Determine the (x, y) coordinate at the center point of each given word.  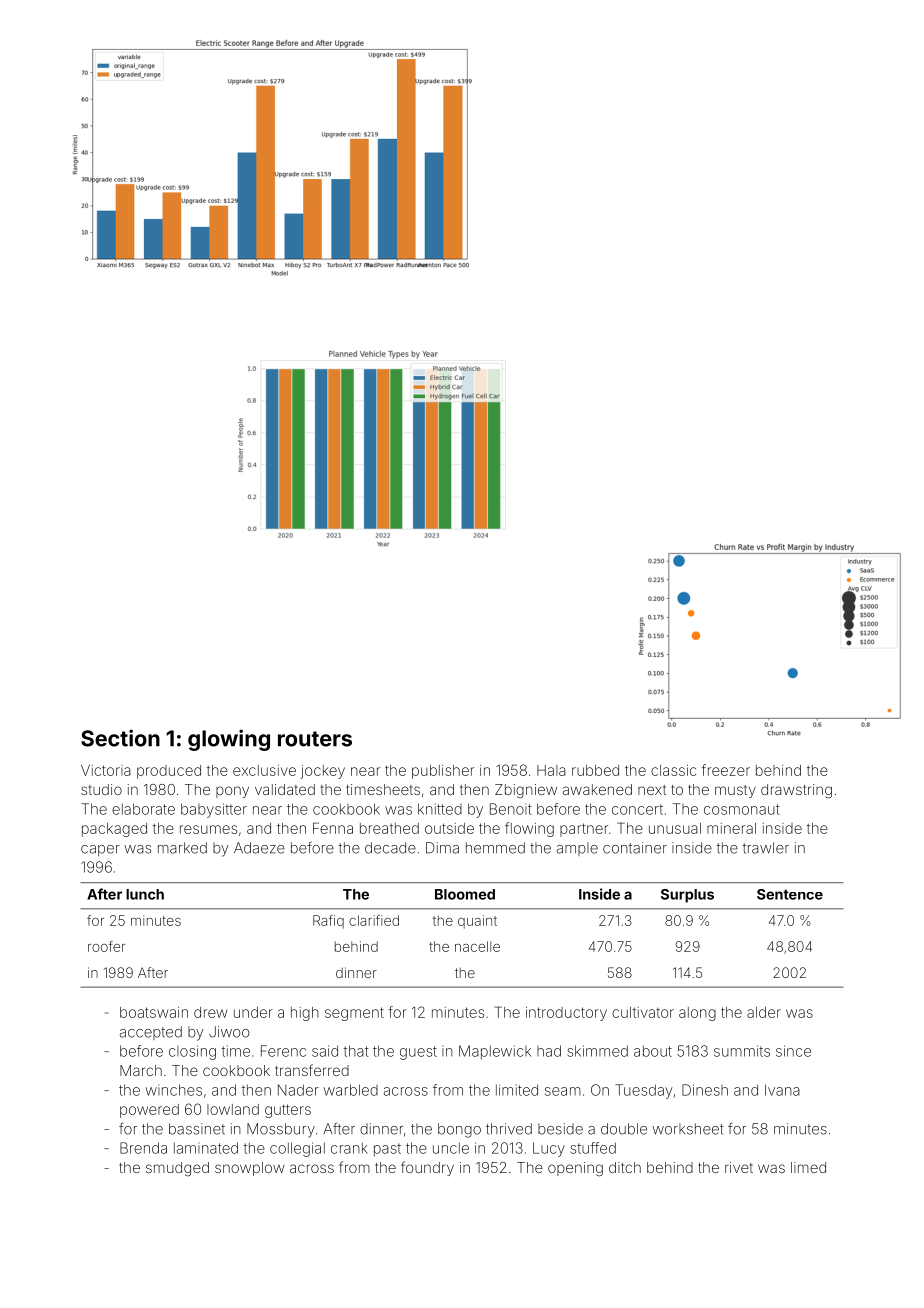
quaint (477, 922)
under (253, 1012)
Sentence (790, 894)
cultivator (643, 1012)
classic (673, 770)
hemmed (495, 848)
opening (575, 1169)
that (356, 1051)
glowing (229, 740)
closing (192, 1052)
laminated (206, 1148)
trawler (766, 848)
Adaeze (259, 848)
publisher (443, 772)
